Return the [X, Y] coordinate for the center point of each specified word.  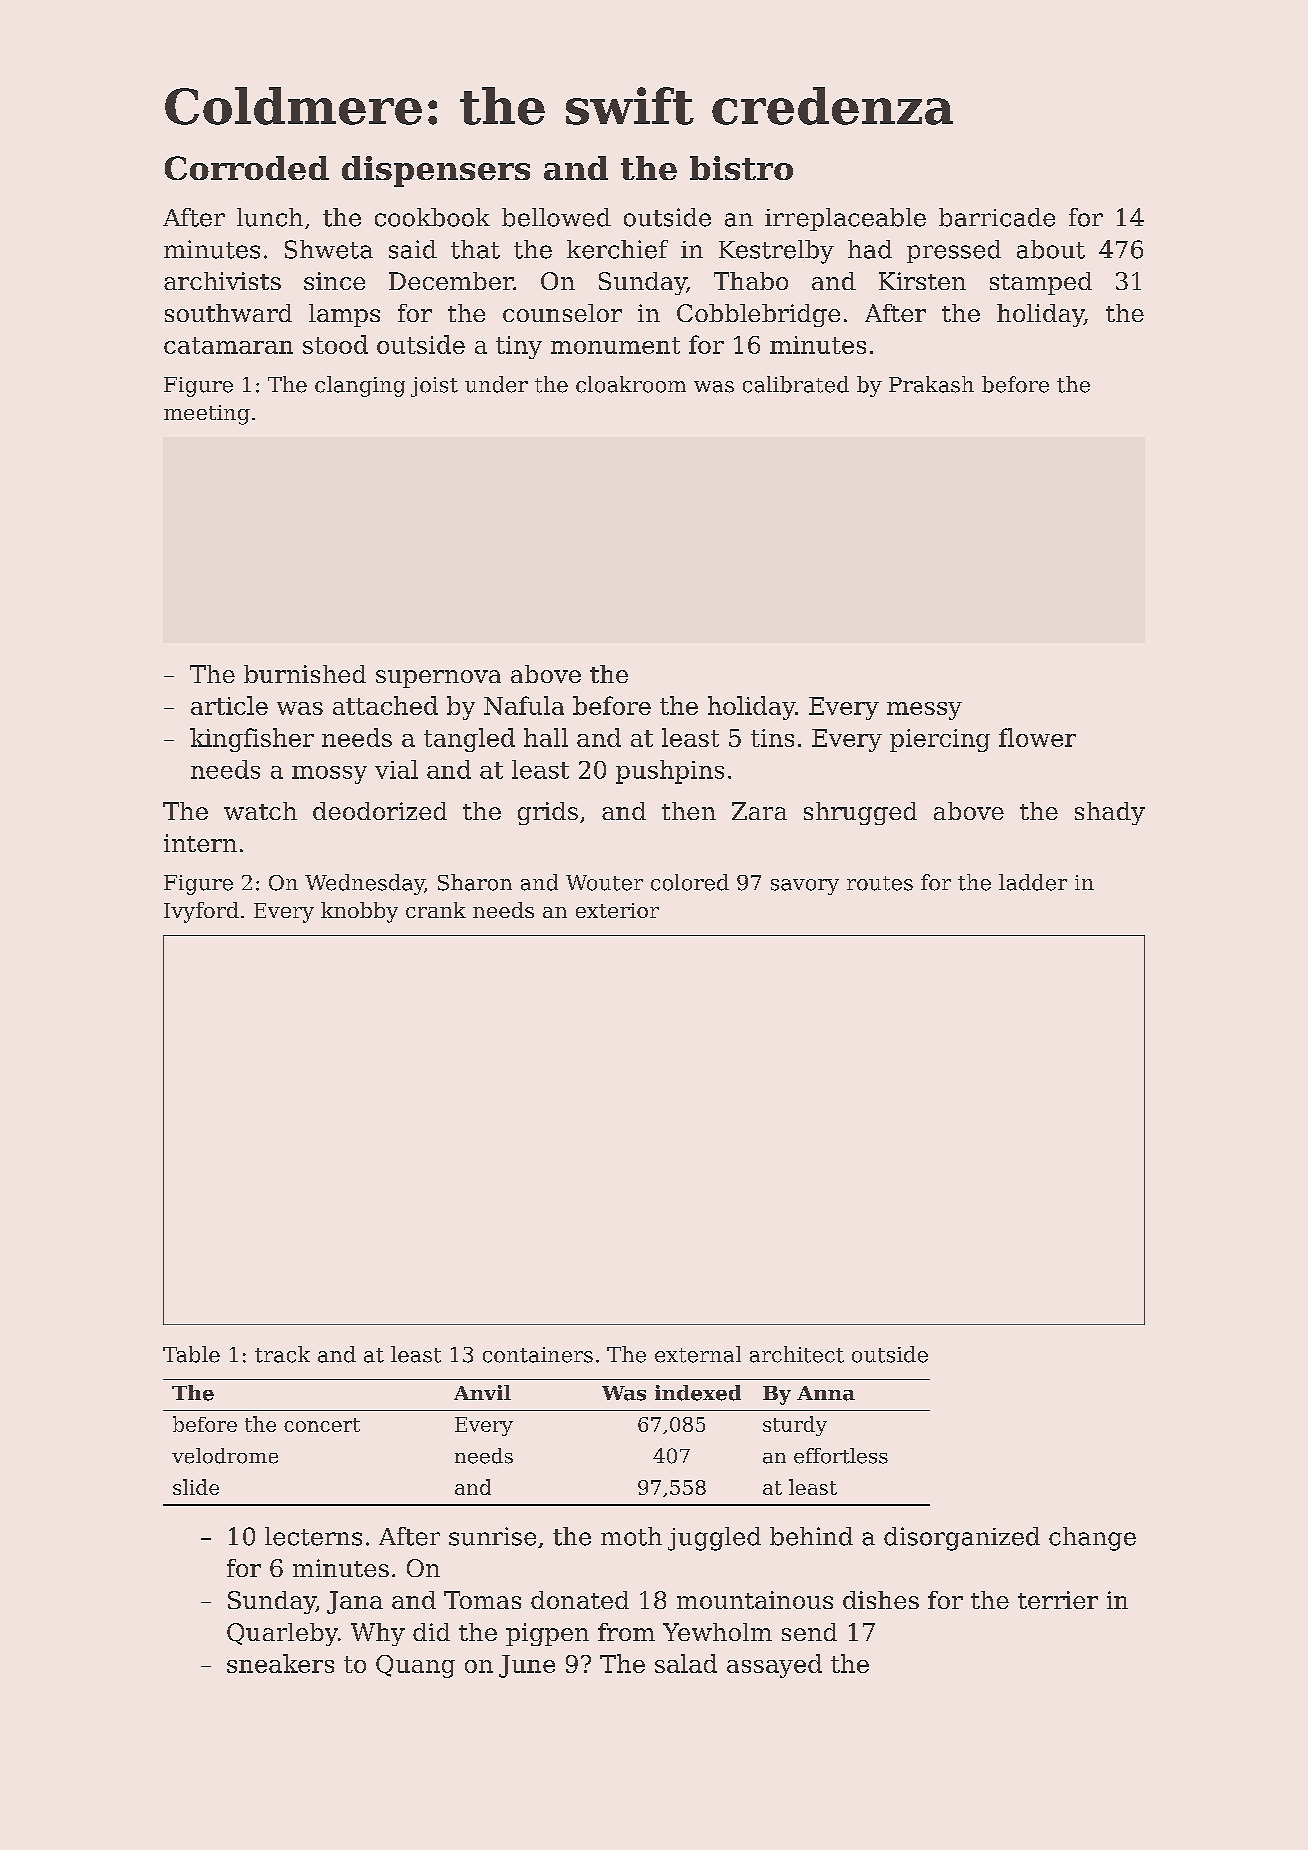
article [229, 705]
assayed [774, 1666]
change [1092, 1539]
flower [1037, 737]
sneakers [280, 1663]
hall [546, 737]
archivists [222, 281]
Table [191, 1354]
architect [797, 1354]
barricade [997, 217]
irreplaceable [845, 219]
